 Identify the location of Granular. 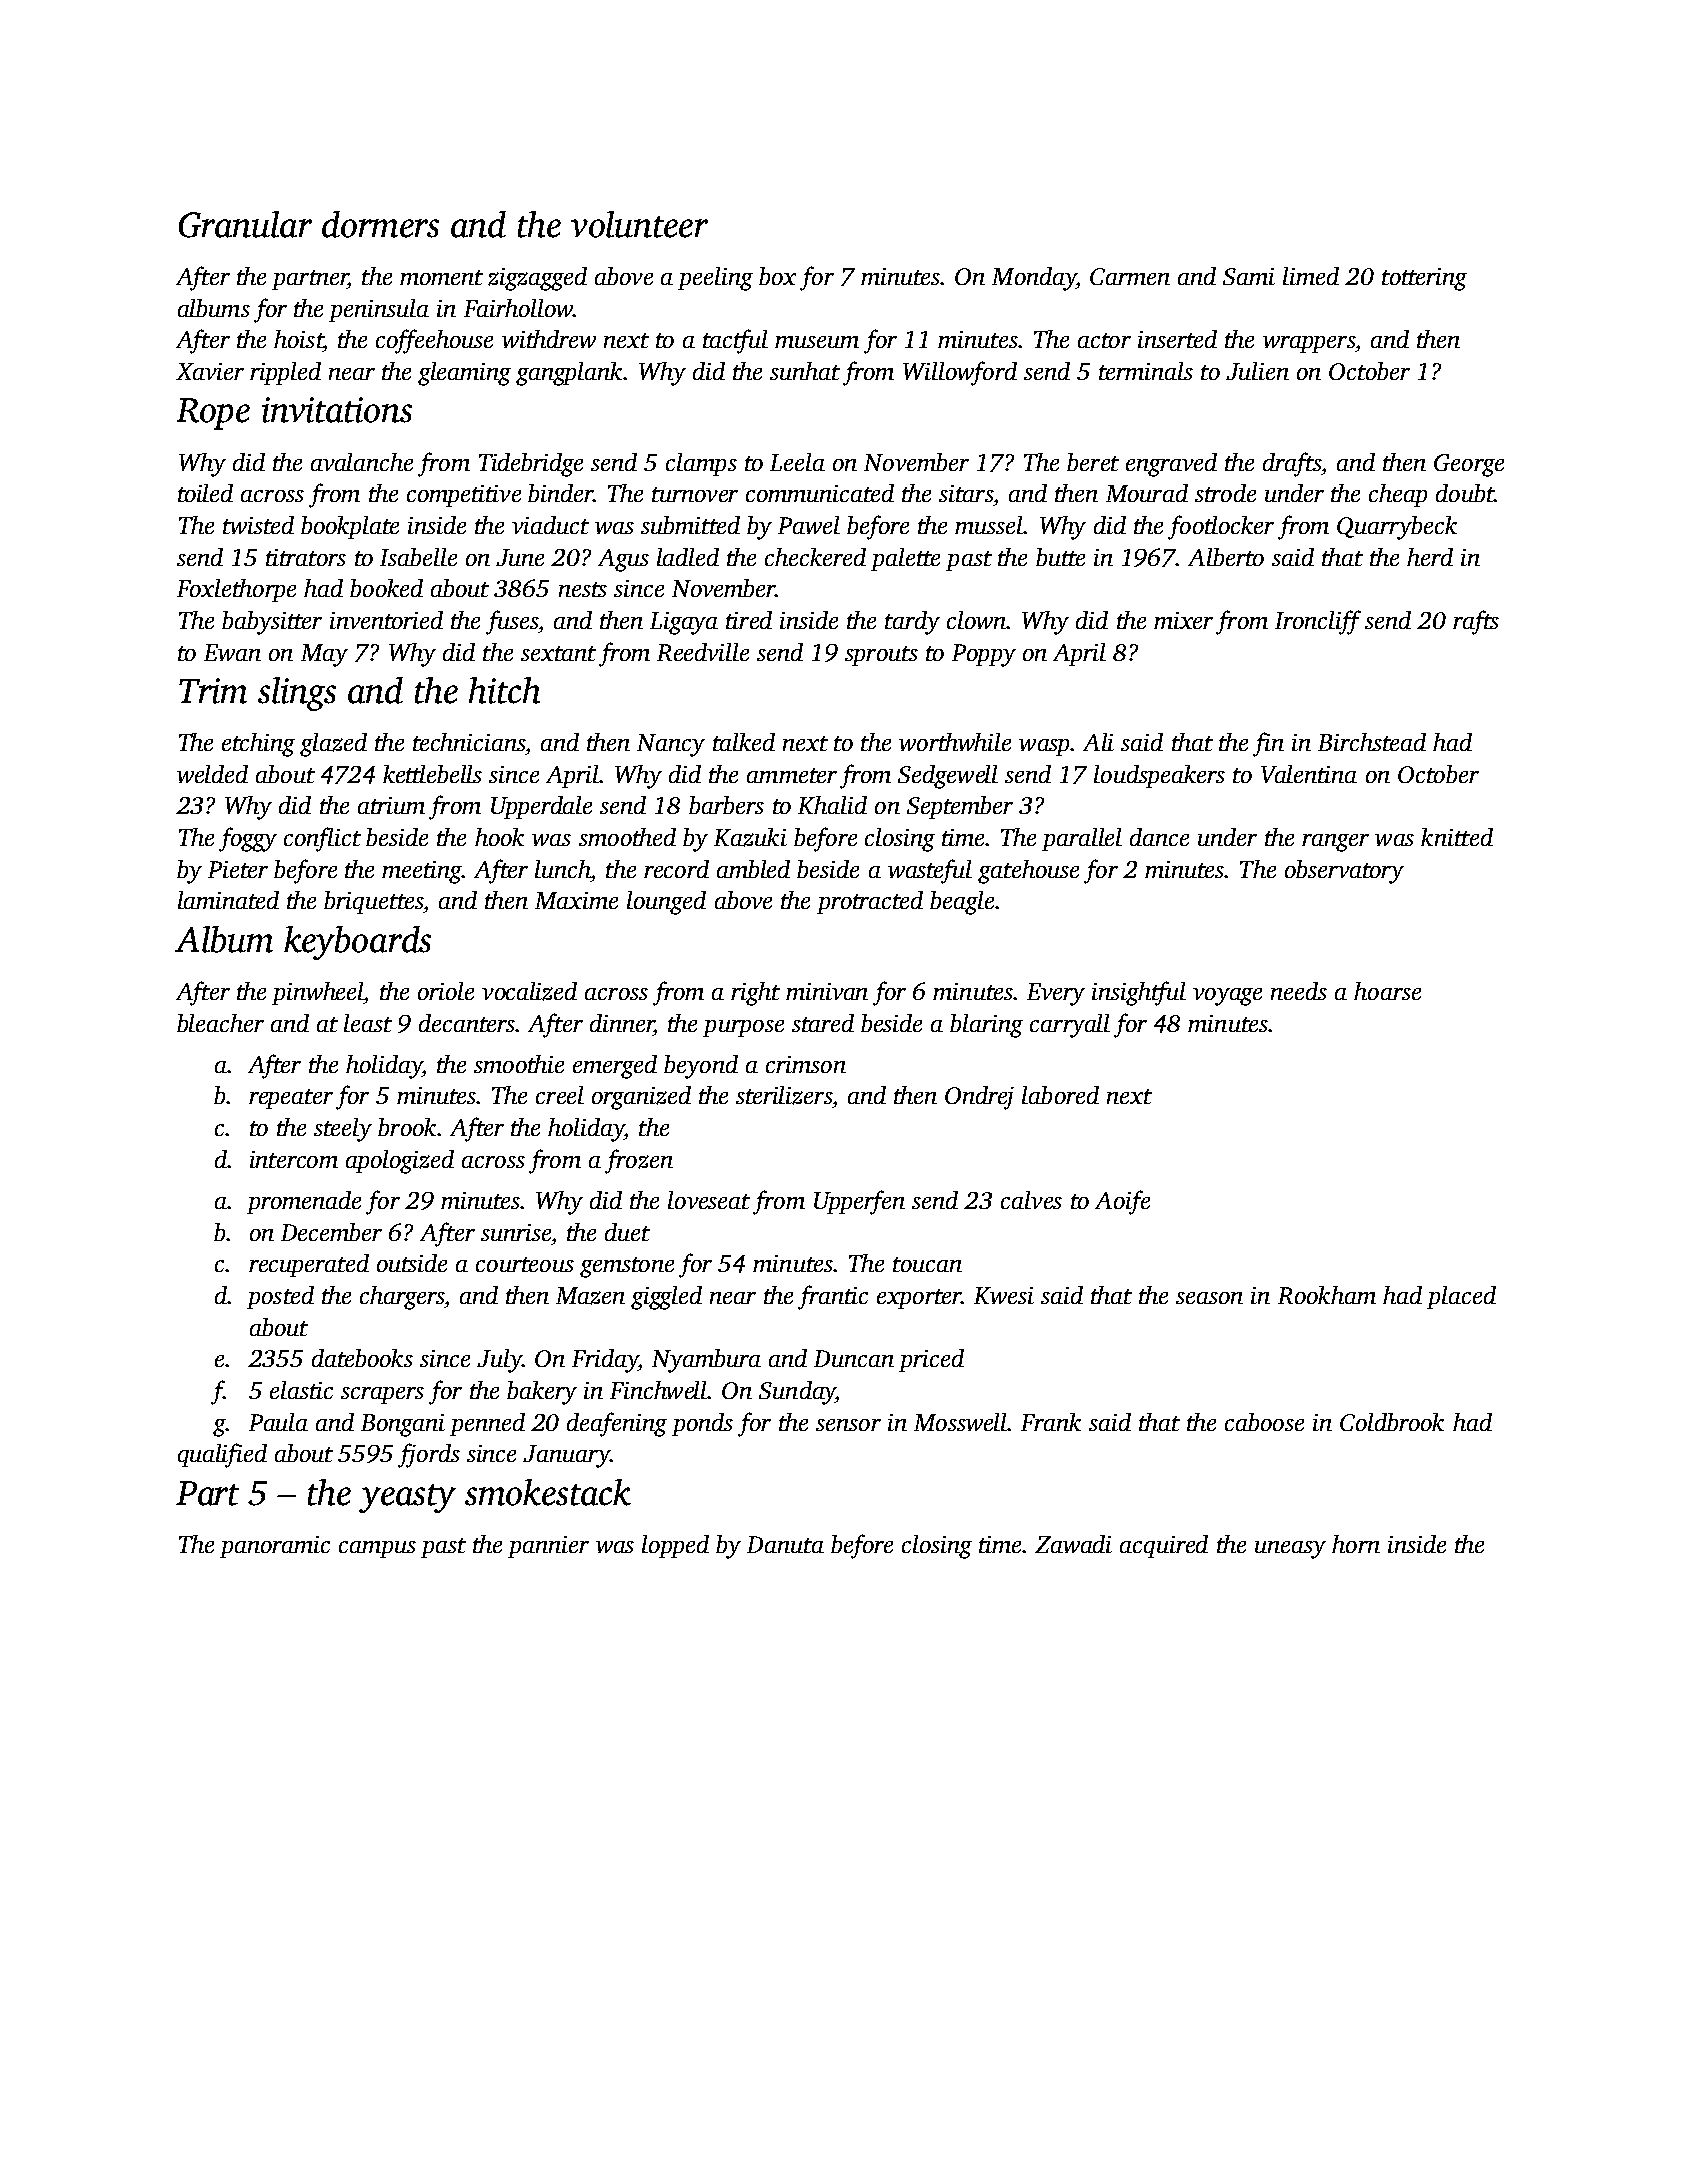
(245, 224).
